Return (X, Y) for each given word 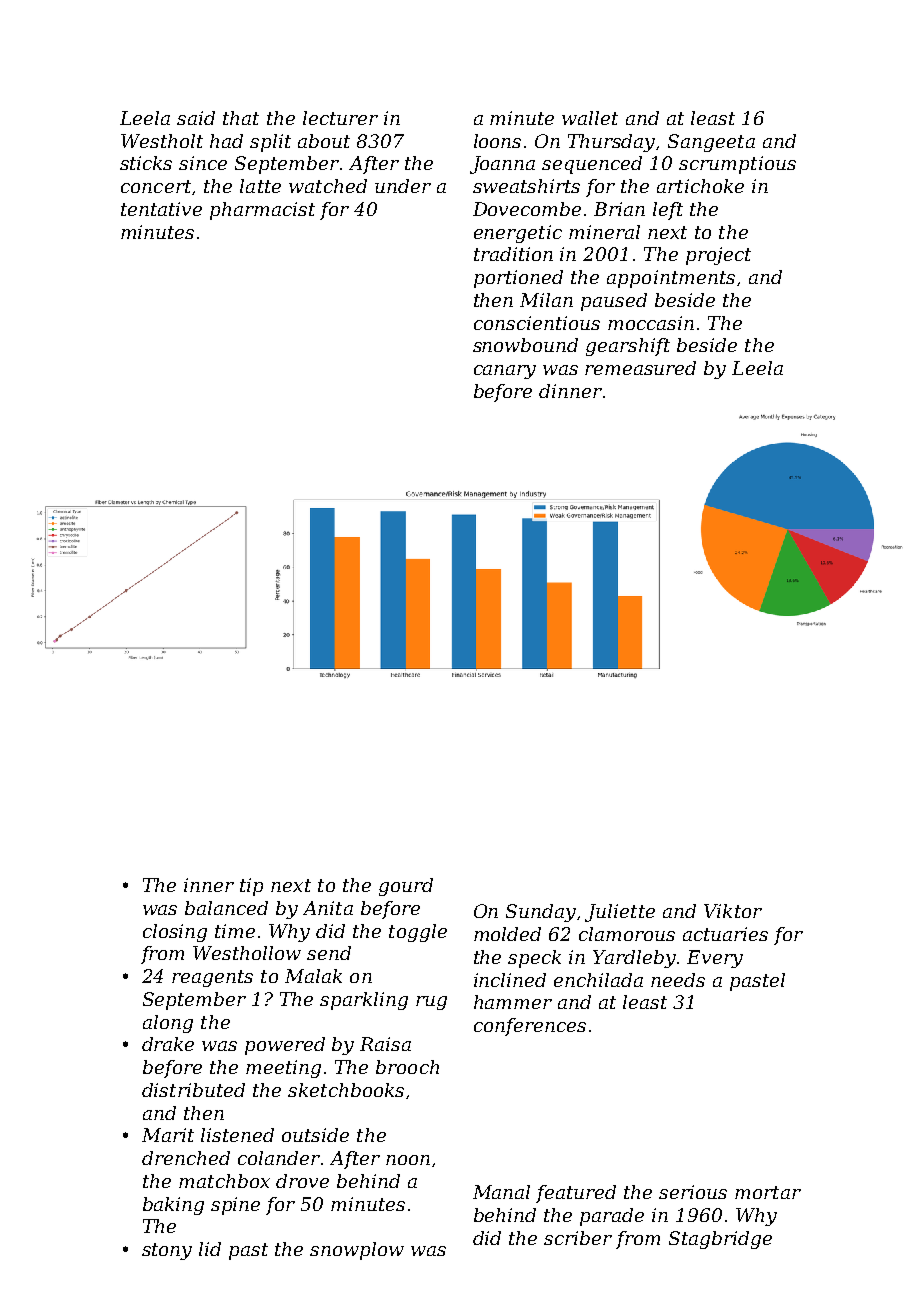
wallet (590, 118)
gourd (406, 887)
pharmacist (262, 211)
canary (505, 372)
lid (210, 1249)
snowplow (357, 1251)
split (270, 143)
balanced (226, 908)
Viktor (733, 911)
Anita (328, 908)
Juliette (620, 913)
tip (251, 887)
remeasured (640, 368)
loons (497, 141)
